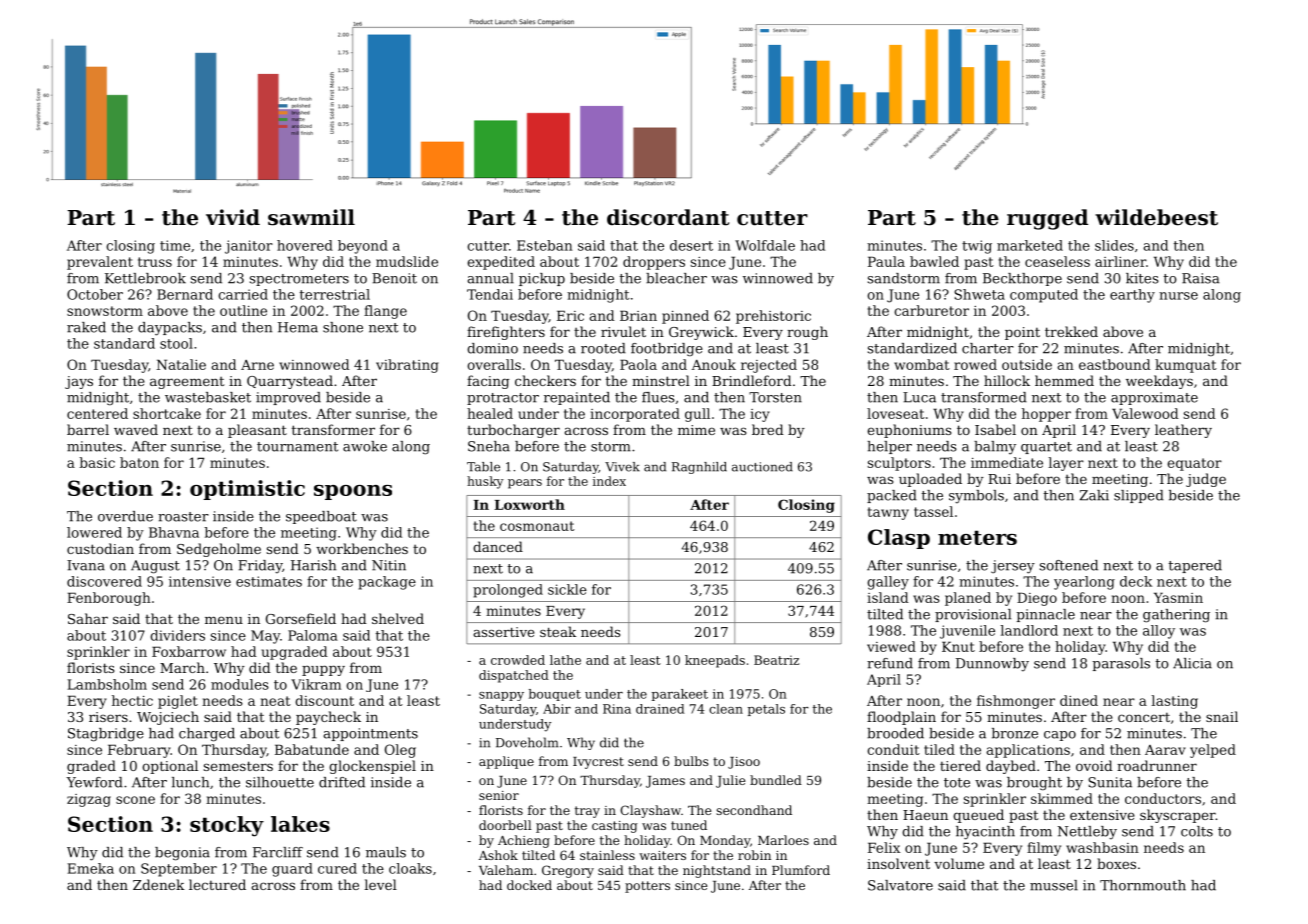 This page has height=924, width=1308. I want to click on nurse, so click(1178, 296).
